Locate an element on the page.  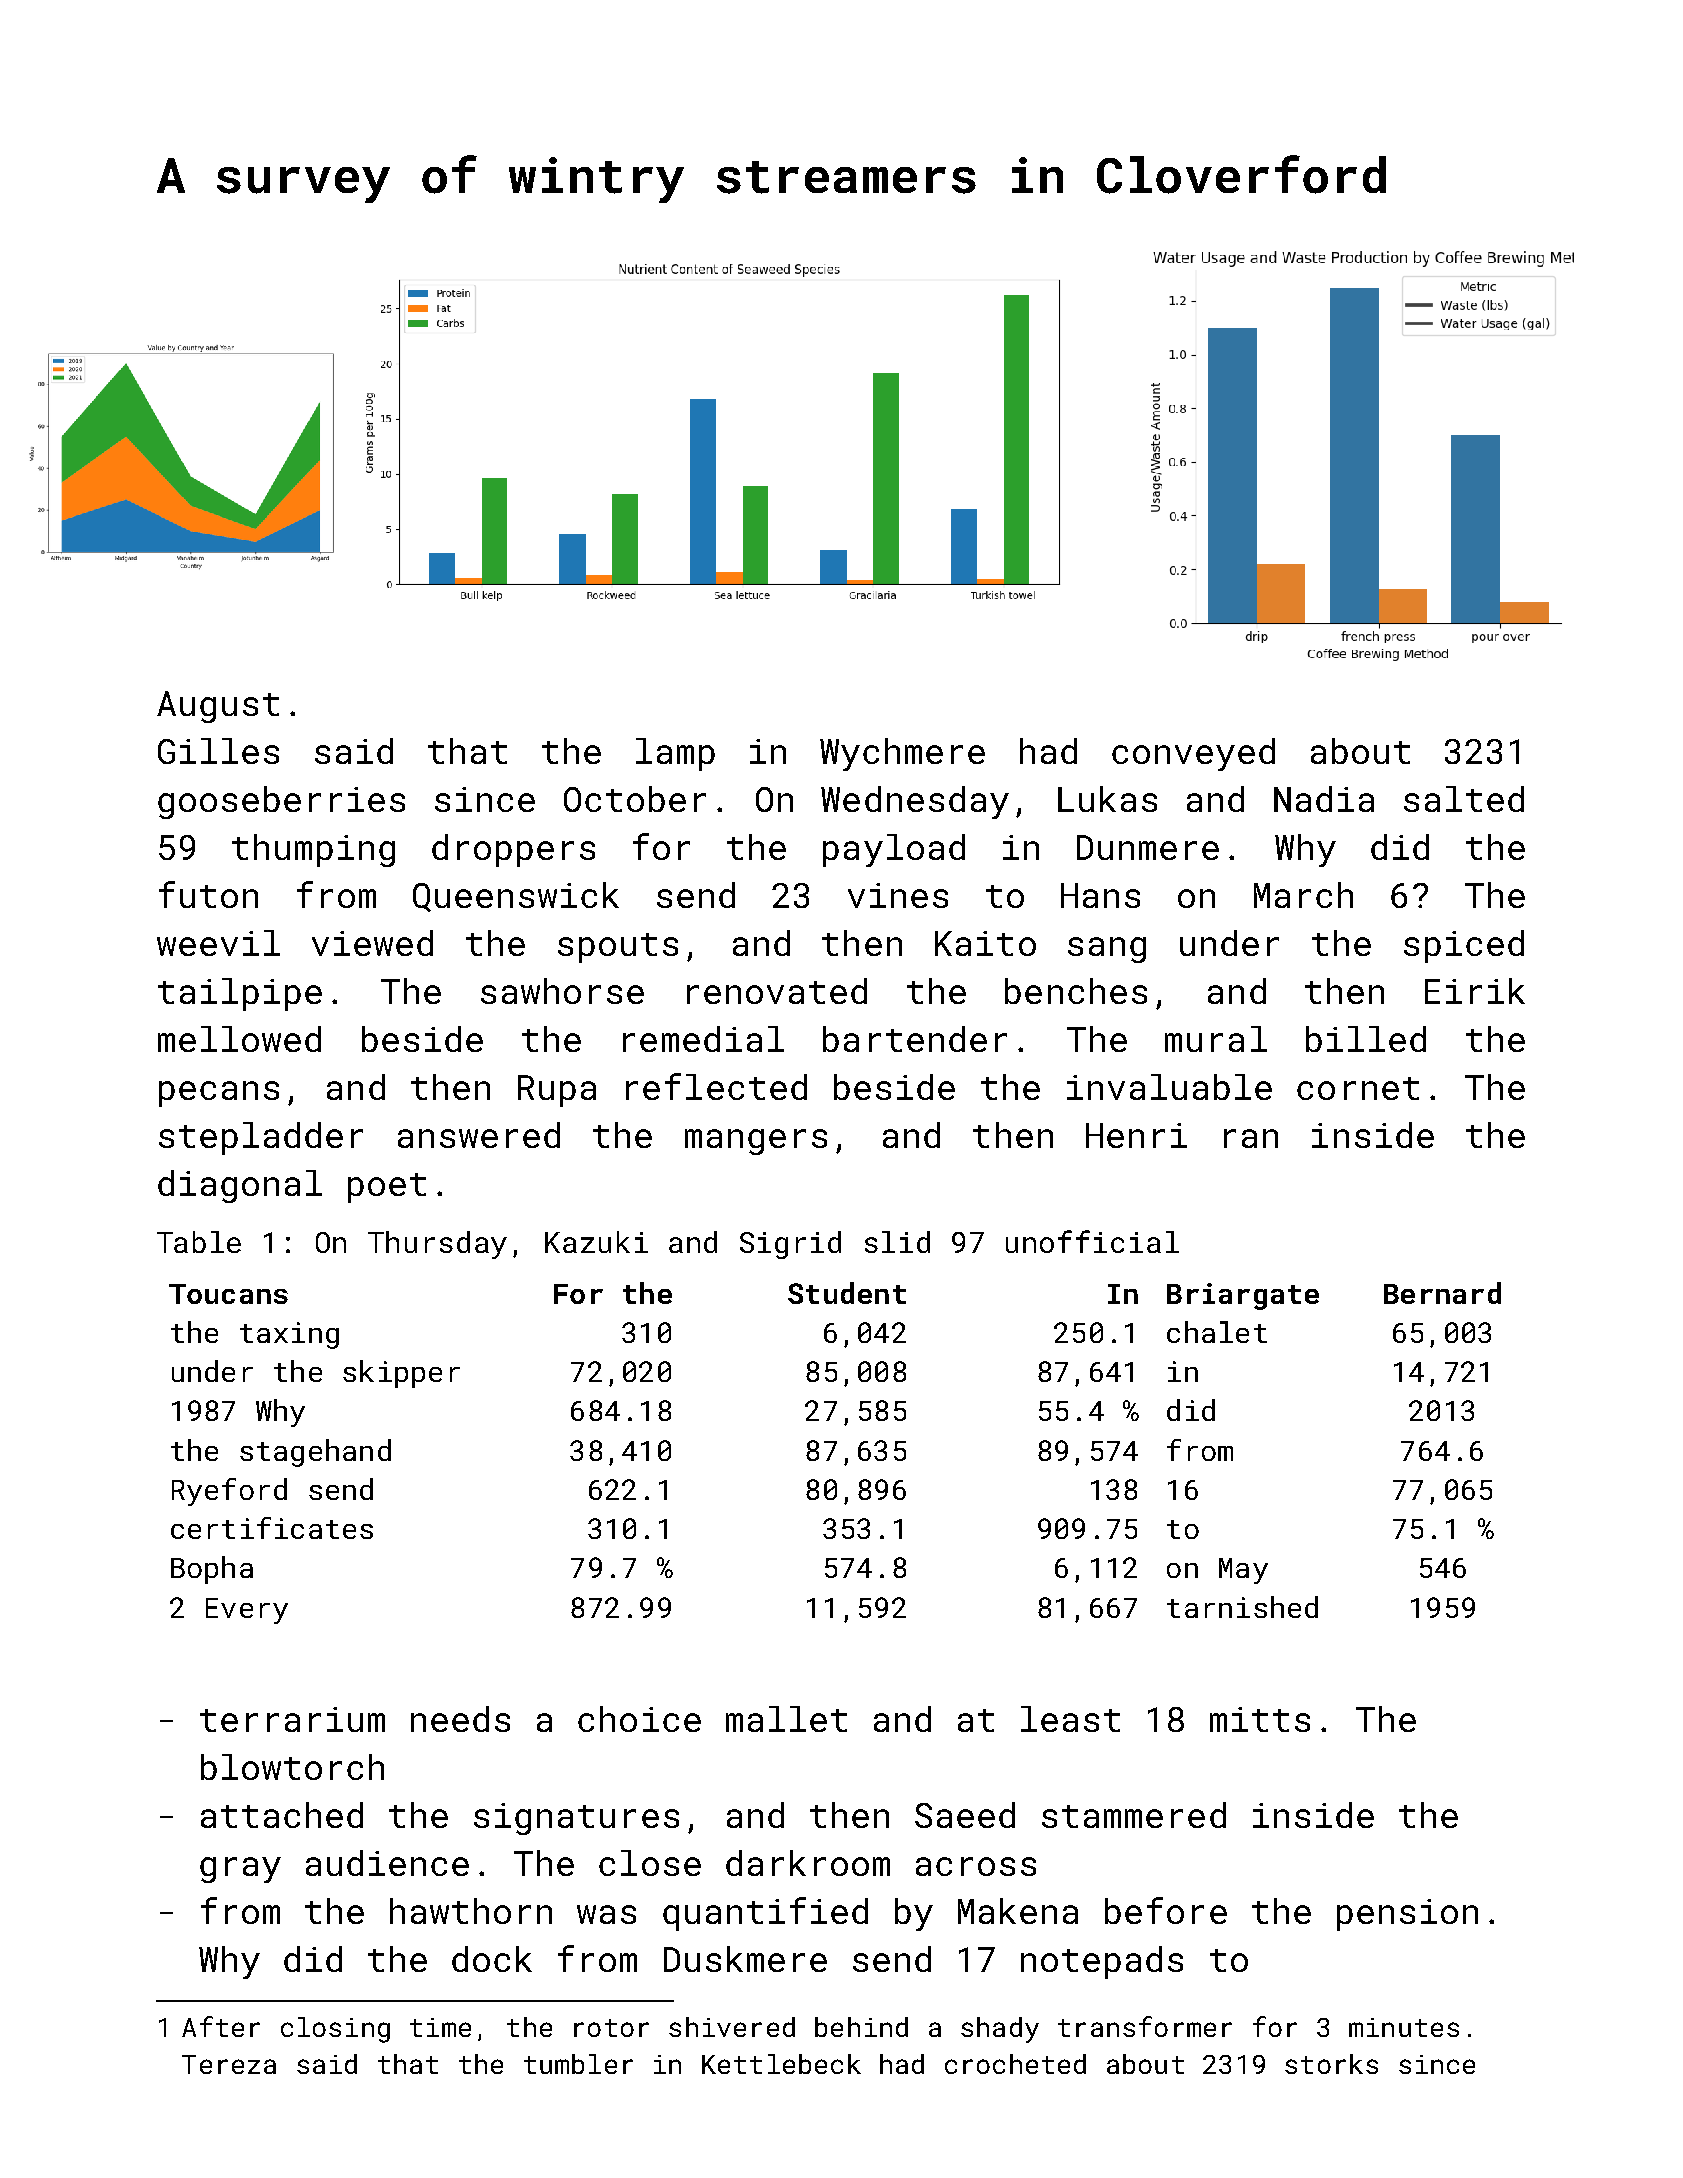
choice is located at coordinates (639, 1719).
